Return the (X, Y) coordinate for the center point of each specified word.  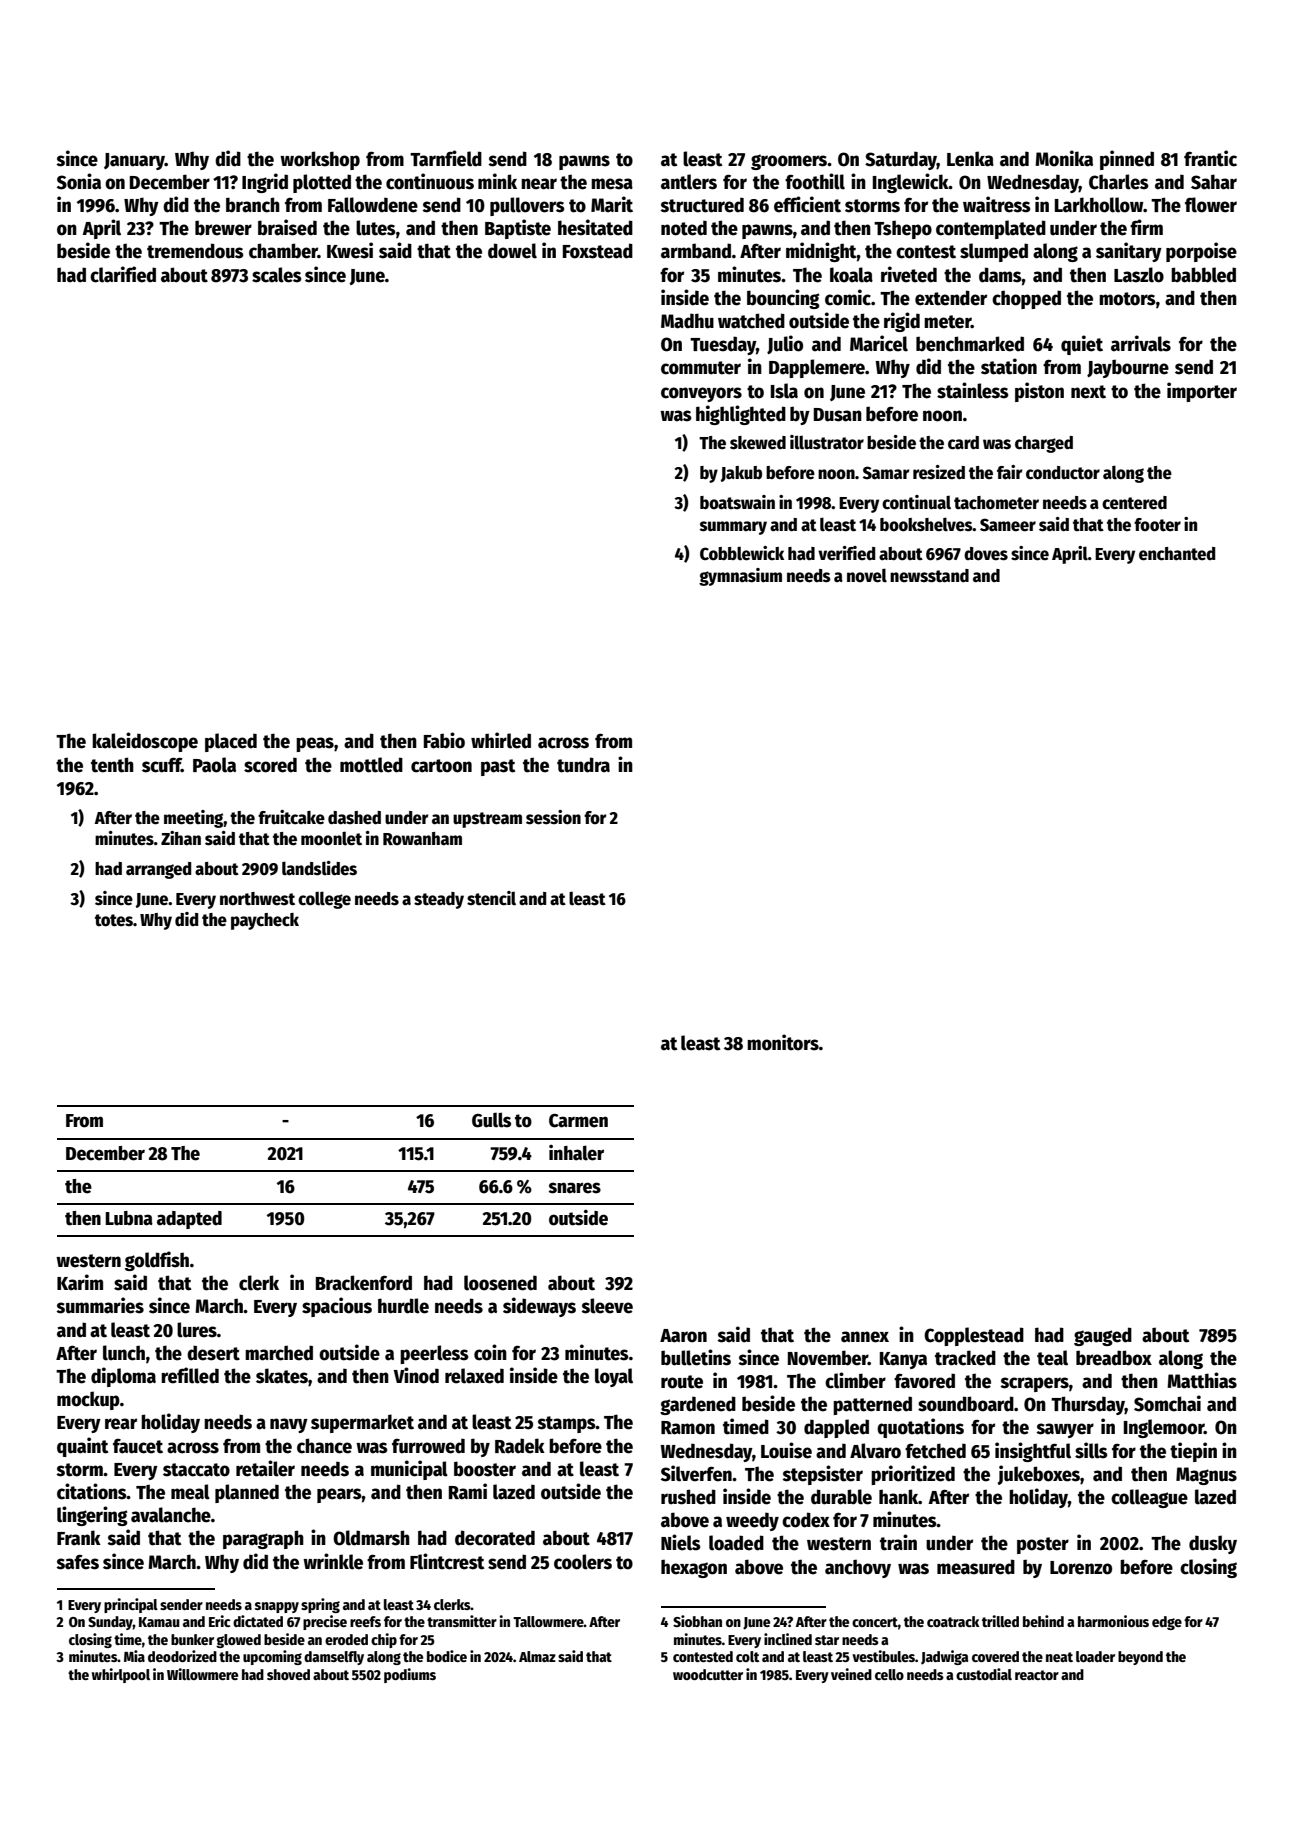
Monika (1064, 158)
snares (575, 1188)
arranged (158, 870)
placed (231, 742)
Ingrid (265, 183)
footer (1157, 525)
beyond (1140, 1658)
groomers (789, 162)
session (553, 817)
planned (247, 1493)
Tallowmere (548, 1621)
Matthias (1202, 1380)
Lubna (129, 1218)
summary (733, 528)
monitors (783, 1042)
